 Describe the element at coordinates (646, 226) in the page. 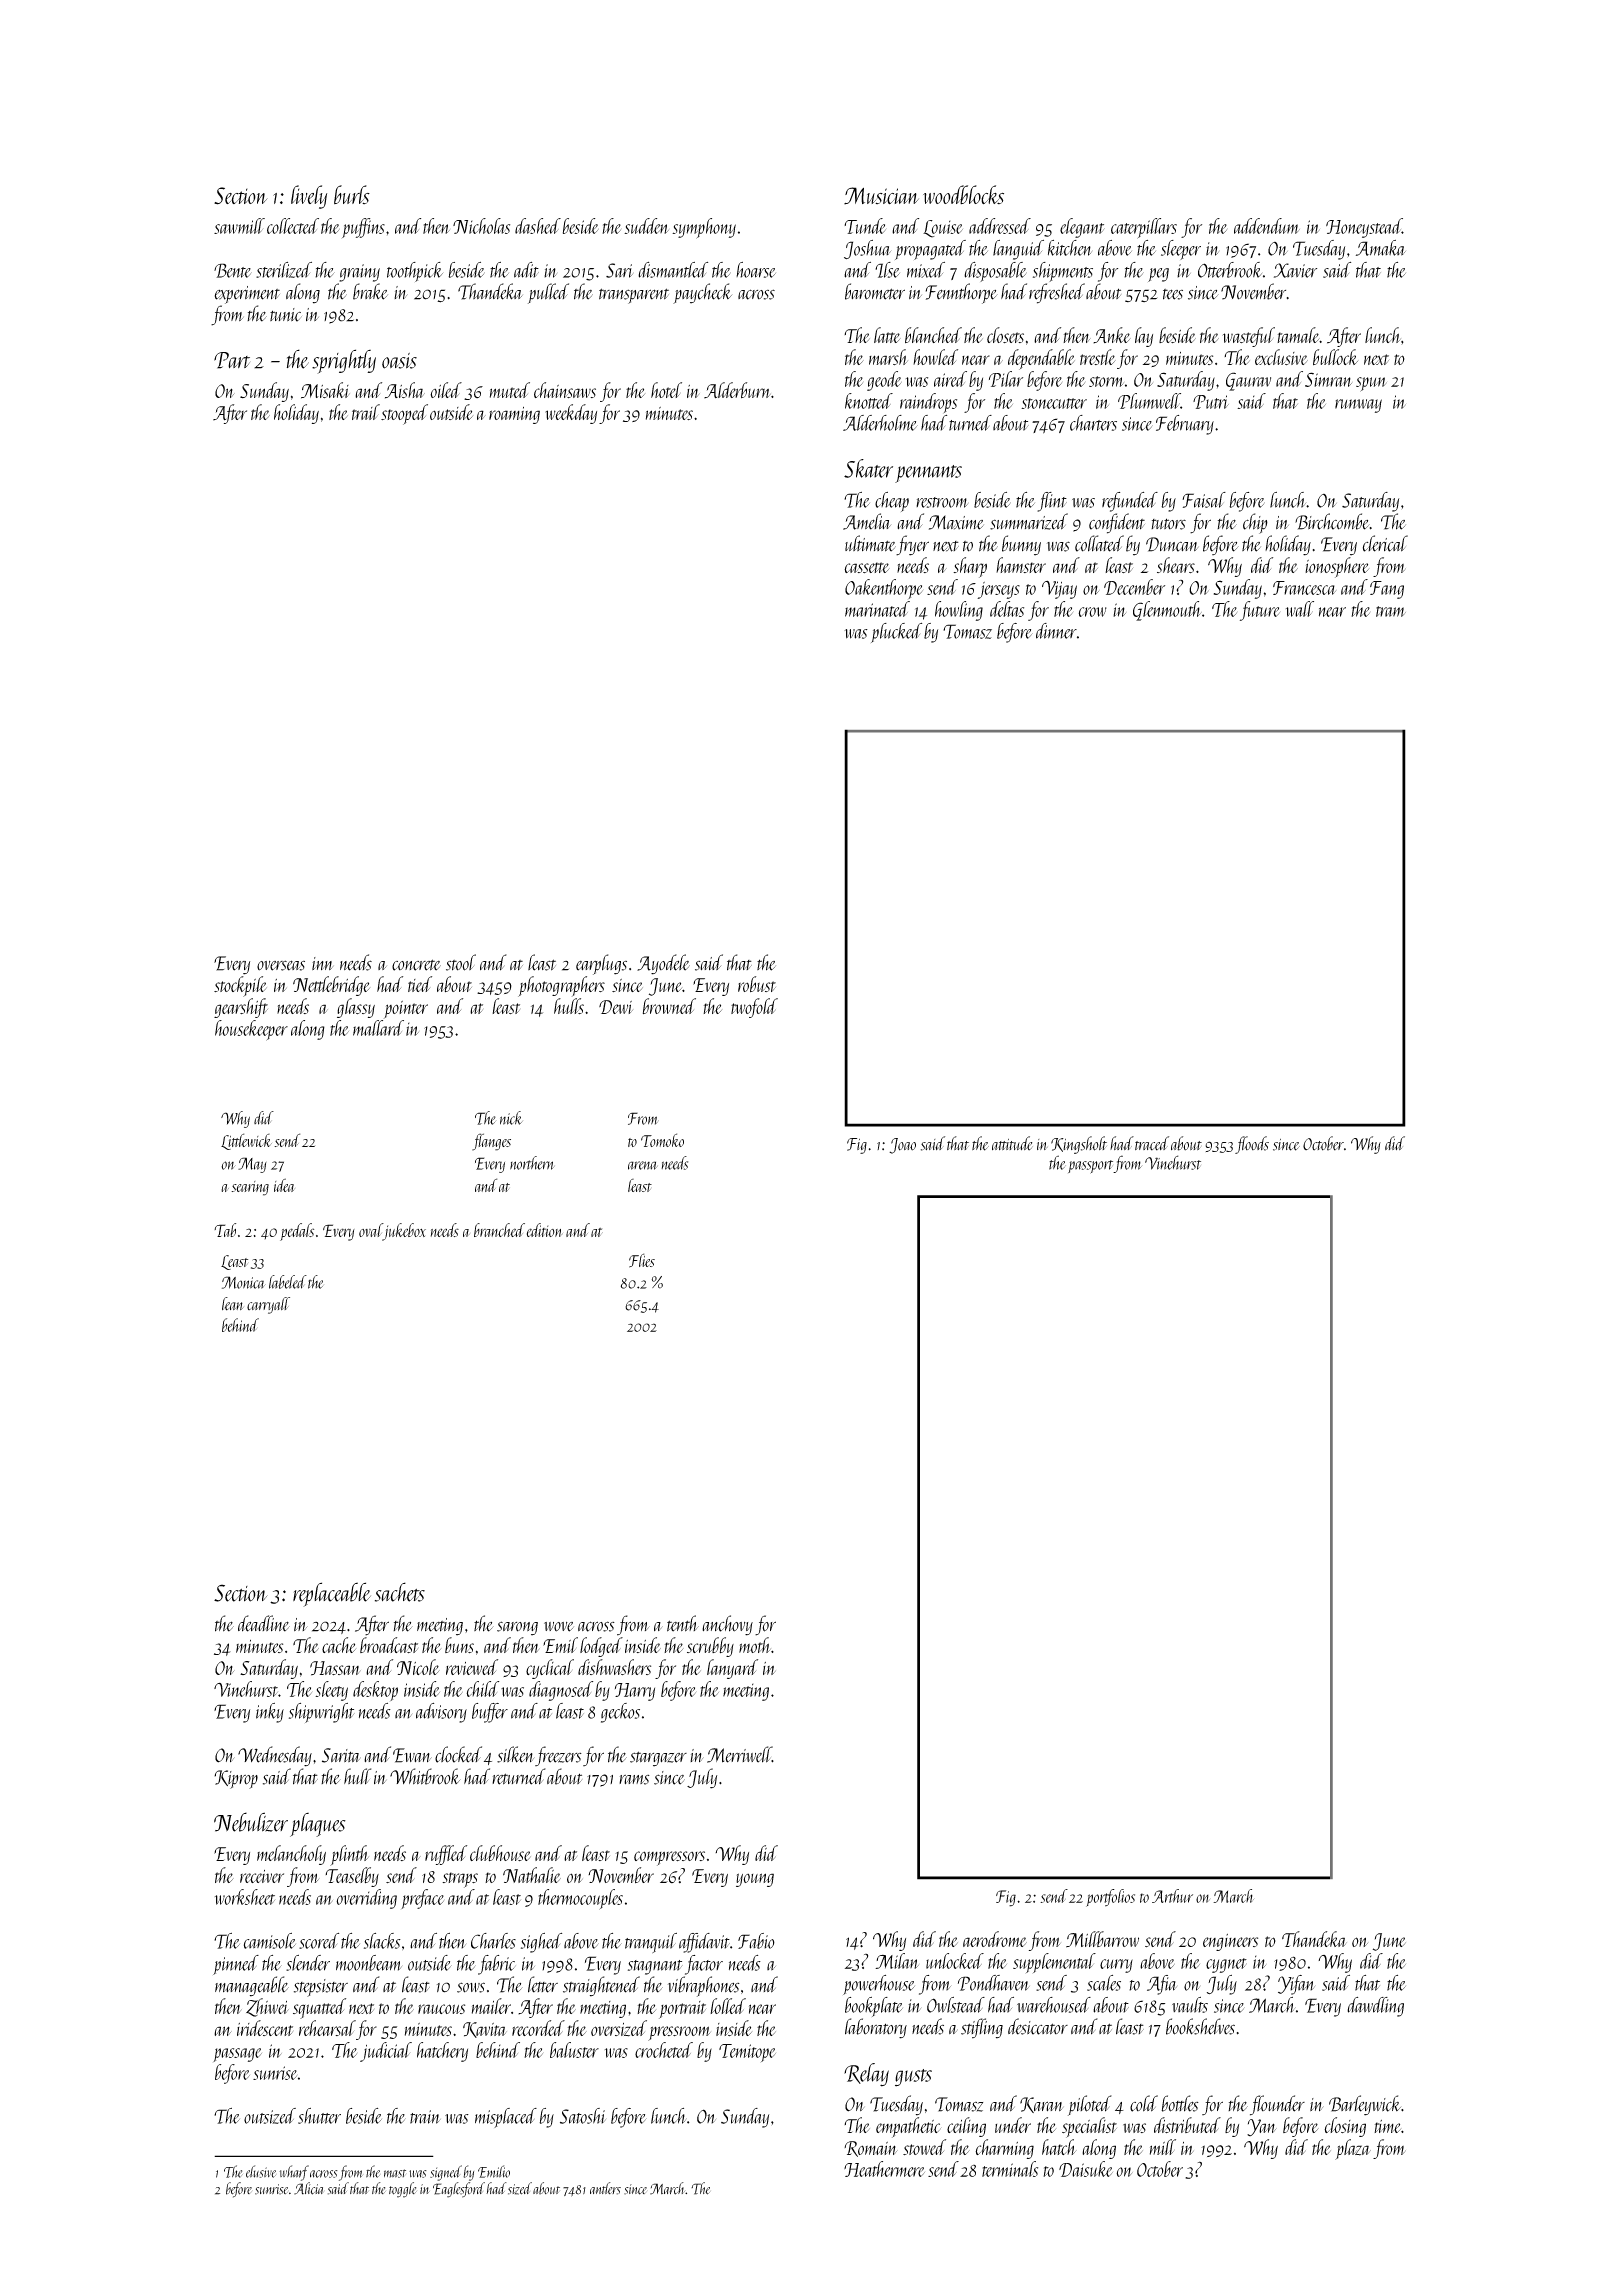

I see `sudden` at that location.
